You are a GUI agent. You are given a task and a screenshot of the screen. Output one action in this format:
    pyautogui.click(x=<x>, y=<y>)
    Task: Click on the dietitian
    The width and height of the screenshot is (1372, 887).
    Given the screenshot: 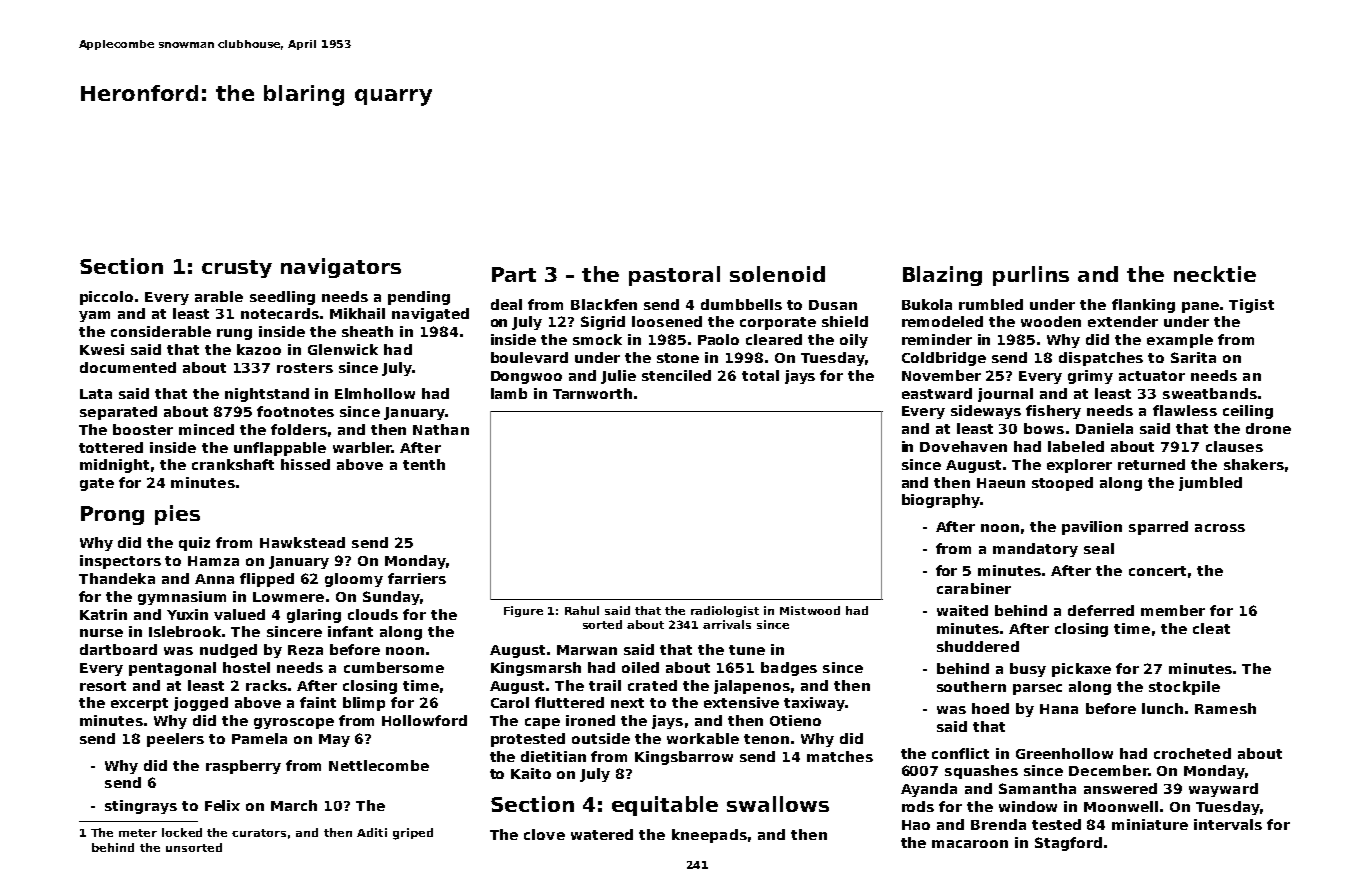 What is the action you would take?
    pyautogui.click(x=553, y=756)
